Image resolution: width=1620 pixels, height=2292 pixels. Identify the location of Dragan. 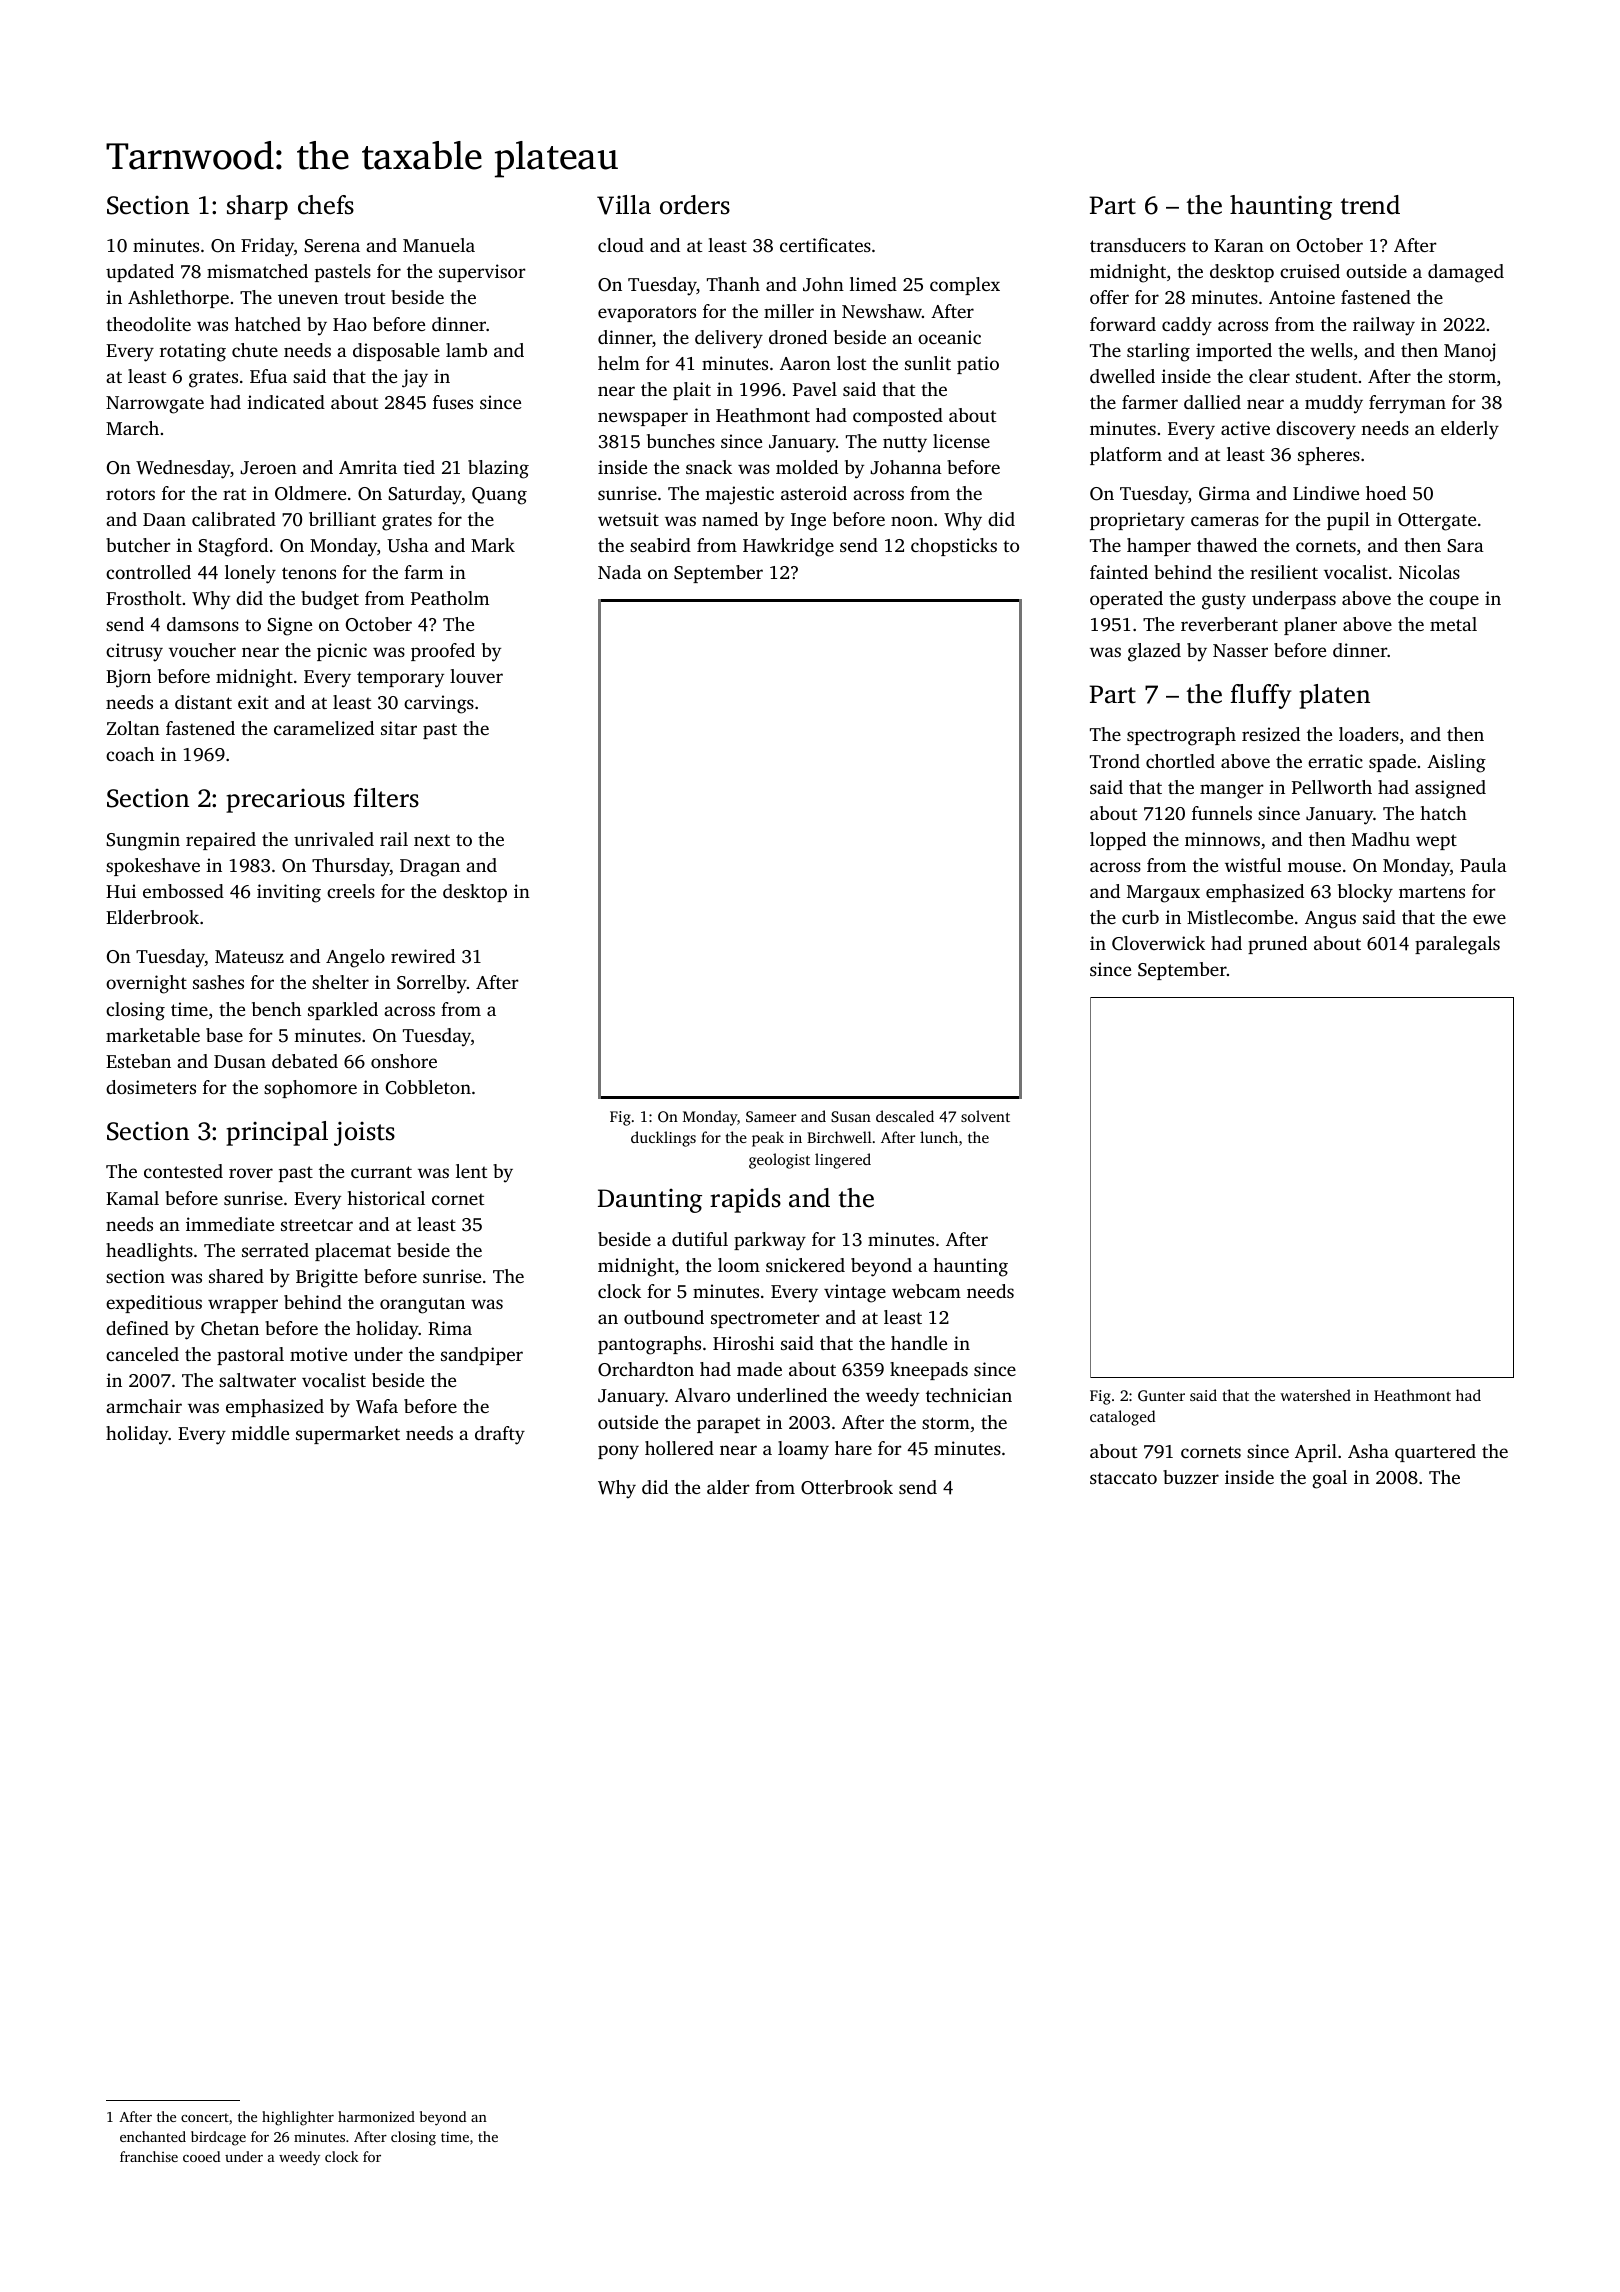
(430, 868).
